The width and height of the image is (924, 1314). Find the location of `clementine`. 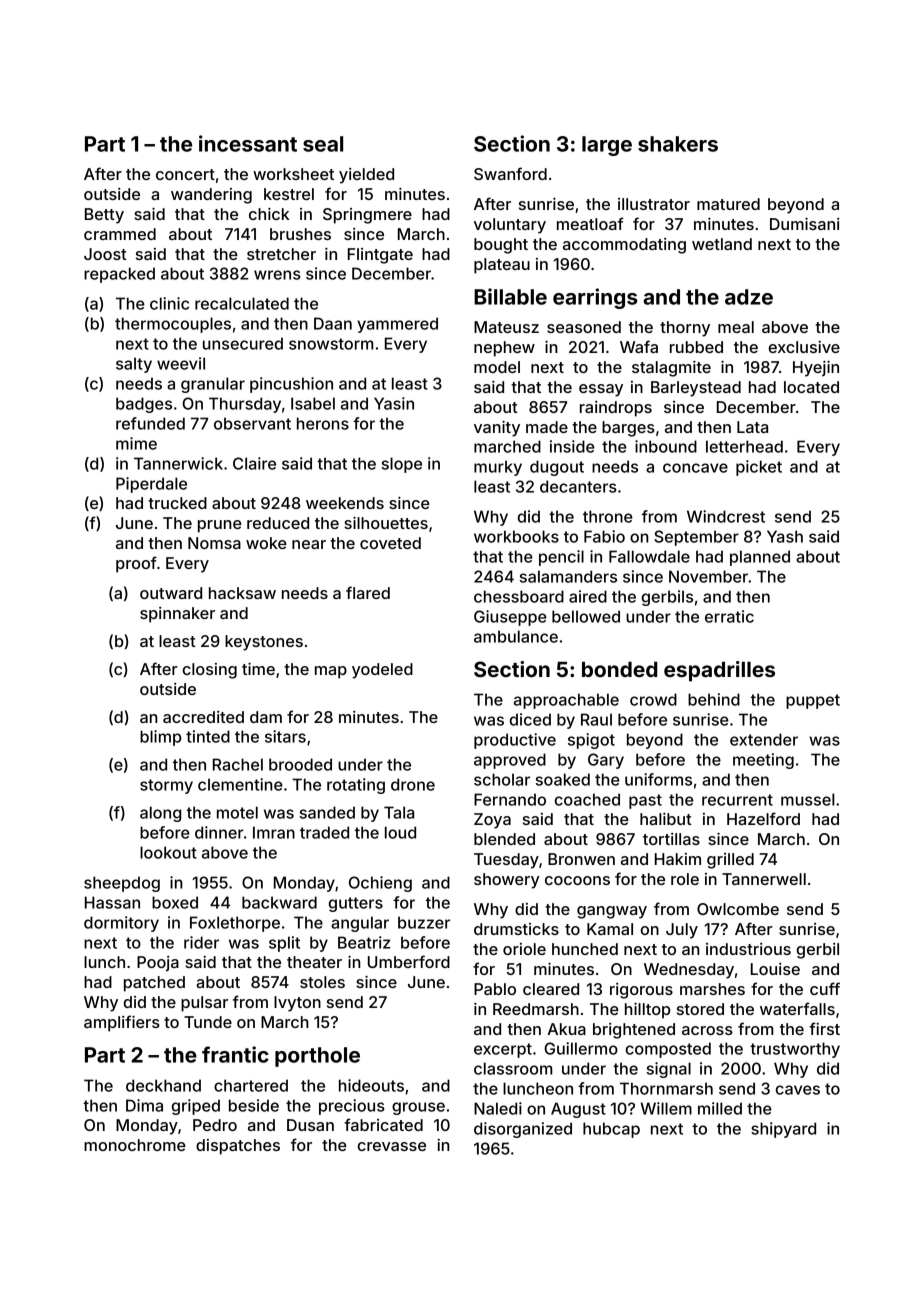

clementine is located at coordinates (240, 784).
